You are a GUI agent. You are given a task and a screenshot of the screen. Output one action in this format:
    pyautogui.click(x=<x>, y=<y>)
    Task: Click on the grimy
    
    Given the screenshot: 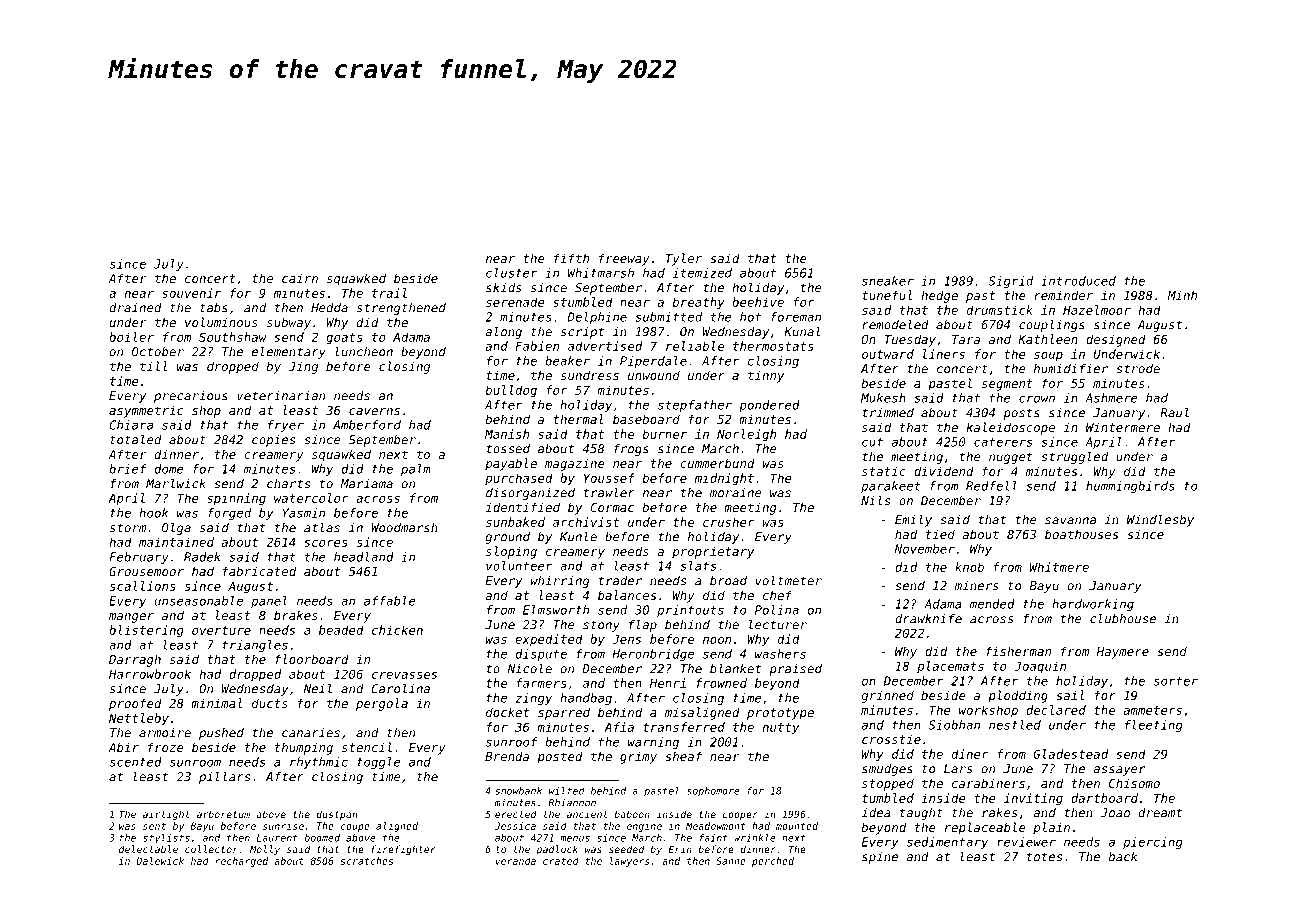 What is the action you would take?
    pyautogui.click(x=638, y=757)
